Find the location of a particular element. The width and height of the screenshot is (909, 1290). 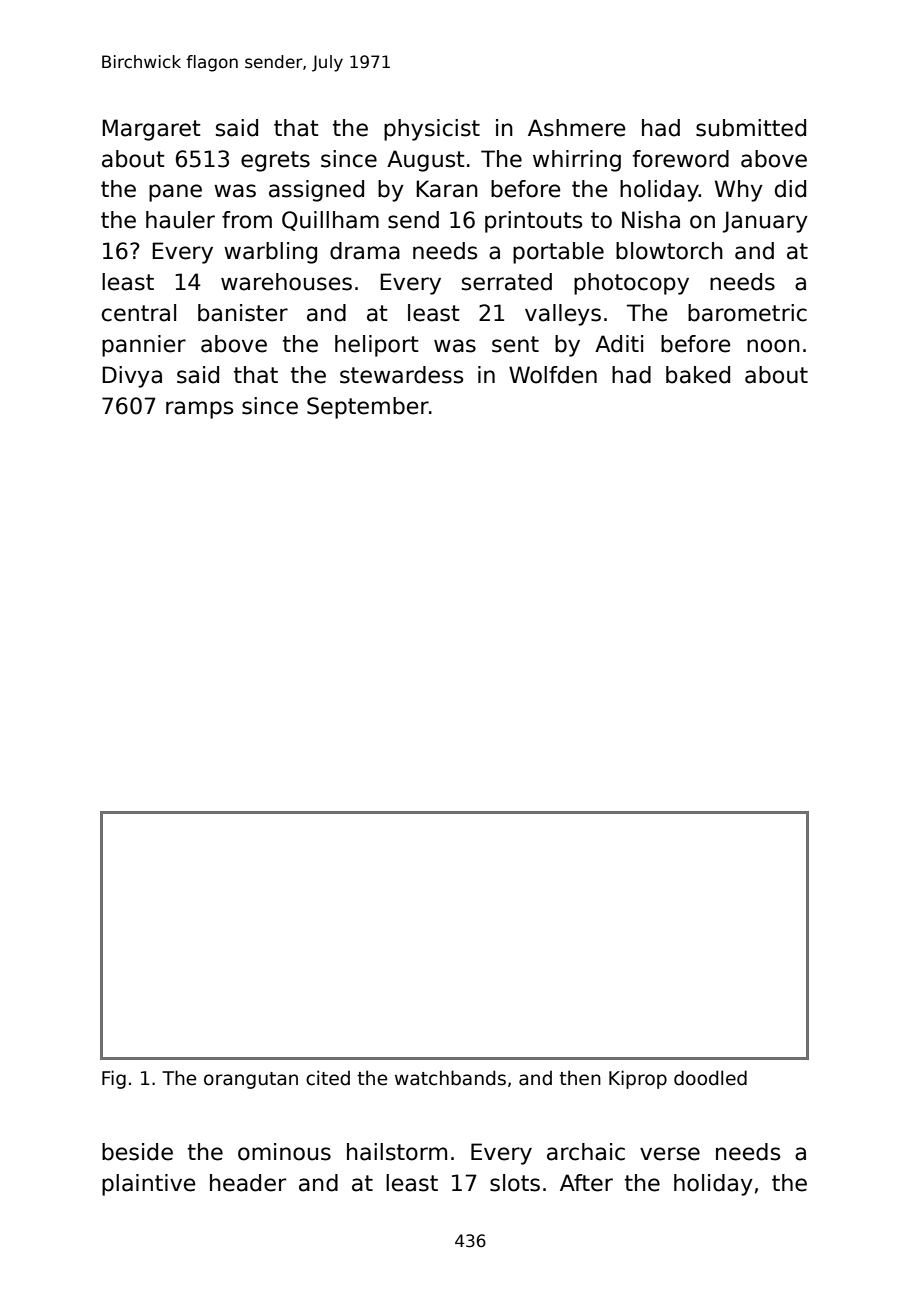

baked is located at coordinates (698, 375).
